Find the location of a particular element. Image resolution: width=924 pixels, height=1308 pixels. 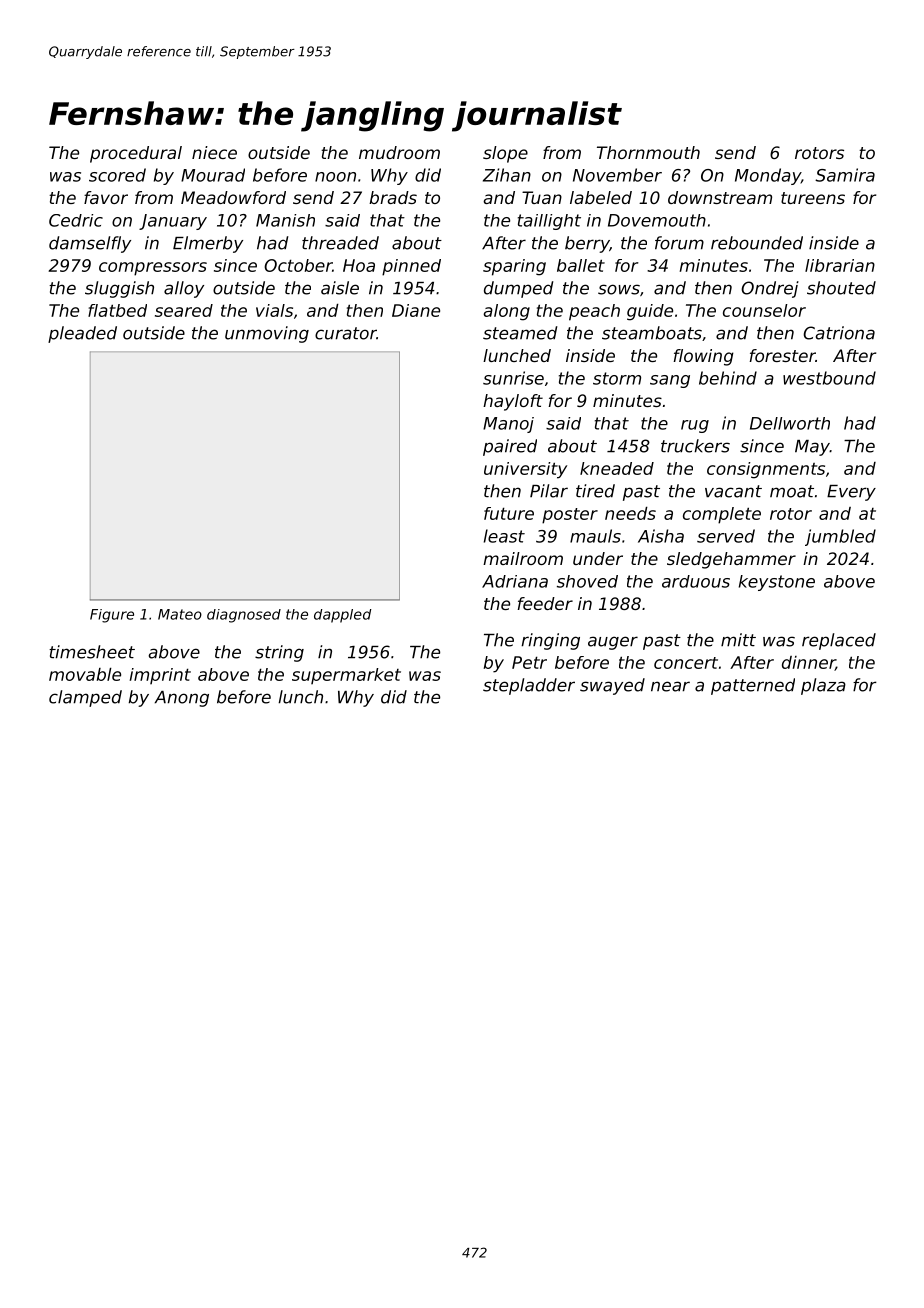

November is located at coordinates (617, 175).
